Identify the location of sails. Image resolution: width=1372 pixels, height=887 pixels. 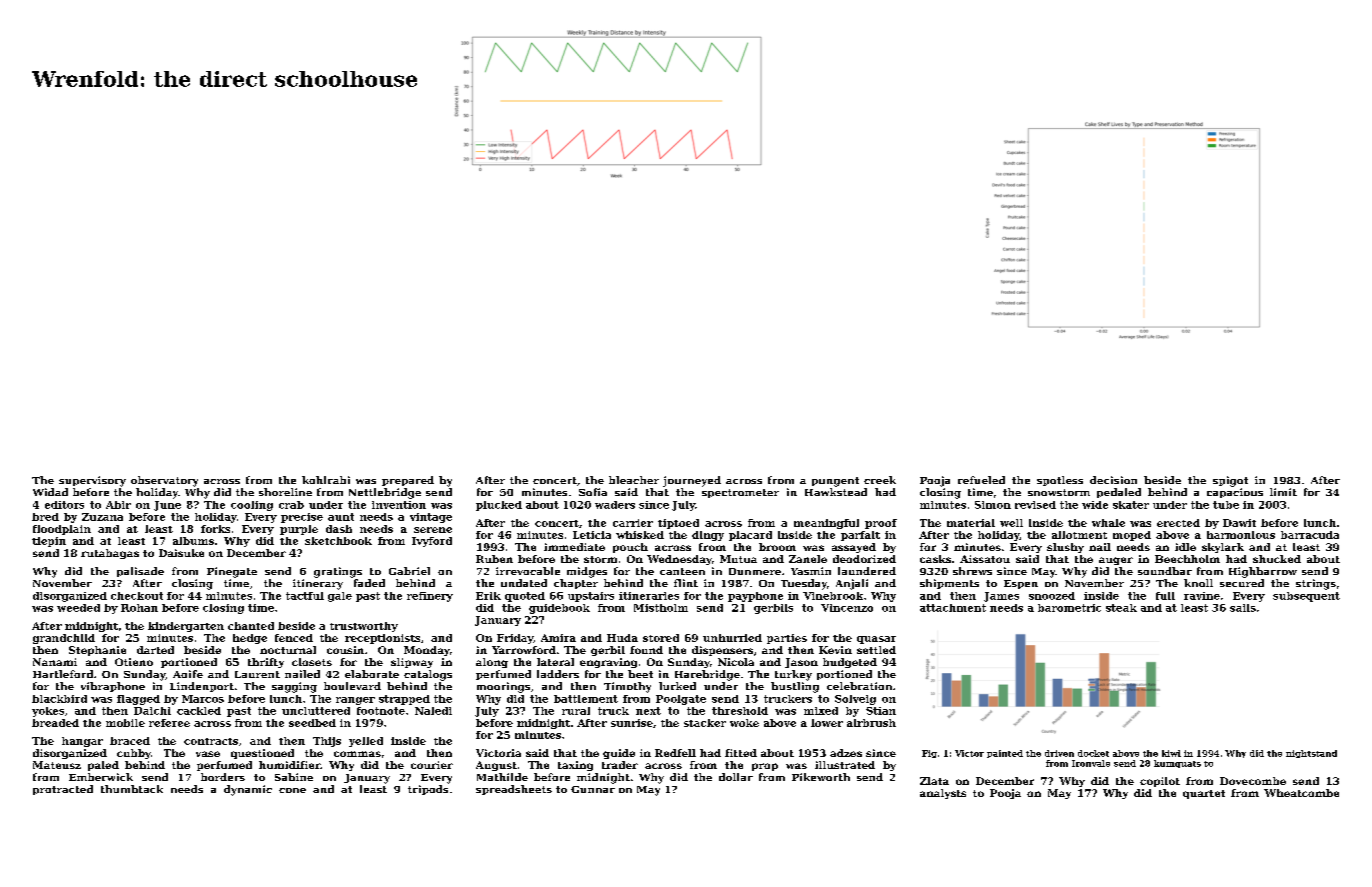
(1243, 608).
